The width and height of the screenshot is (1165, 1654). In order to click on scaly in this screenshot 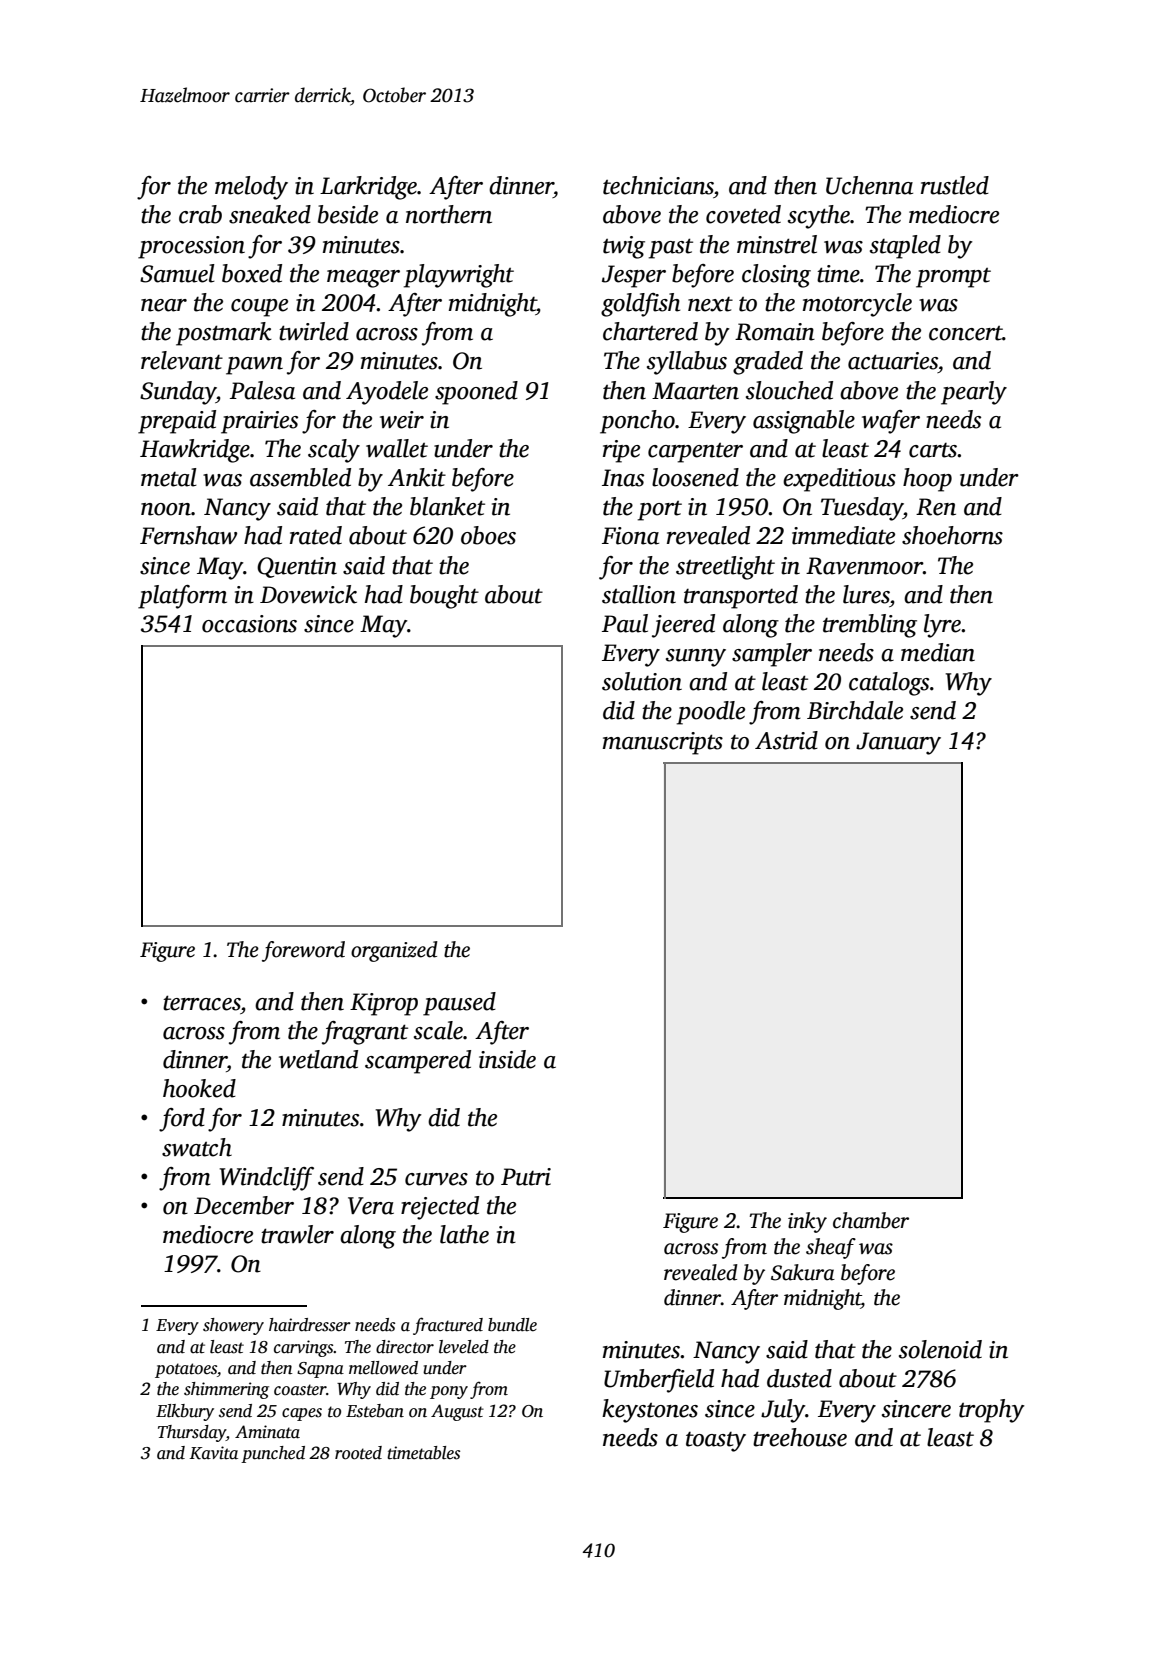, I will do `click(334, 451)`.
